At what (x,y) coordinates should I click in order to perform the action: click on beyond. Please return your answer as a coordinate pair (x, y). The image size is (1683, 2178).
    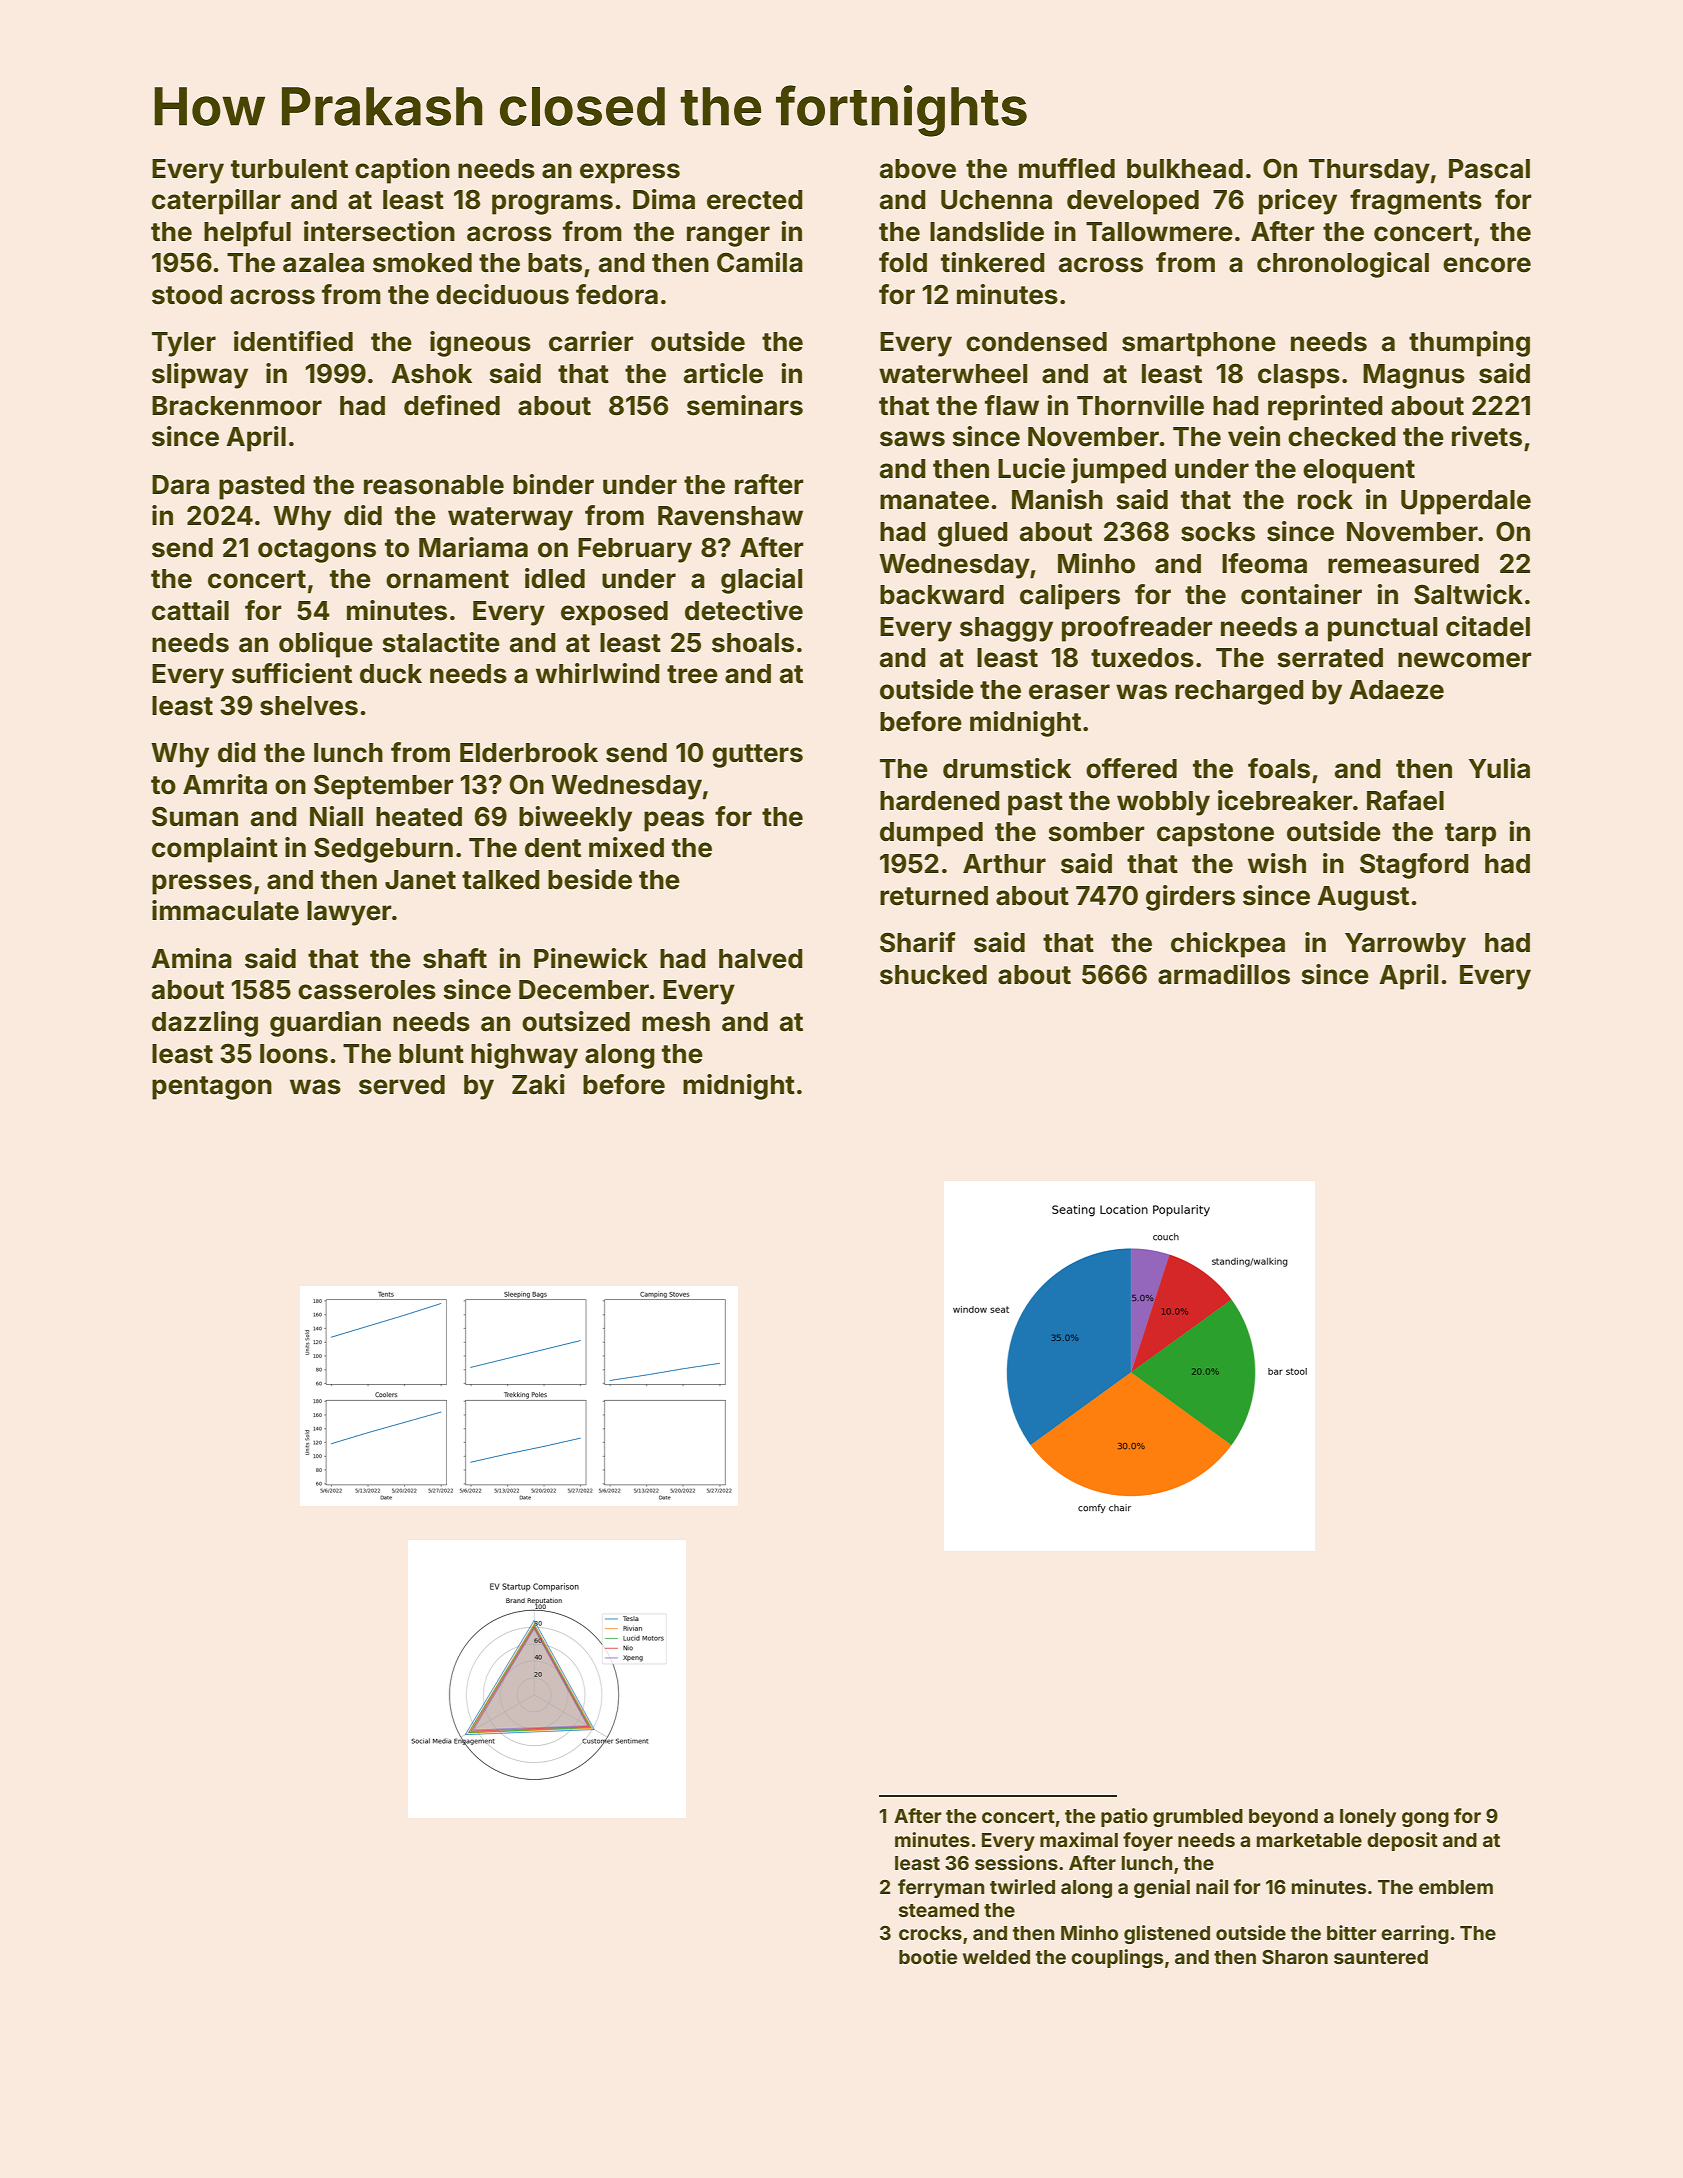
    Looking at the image, I should click on (1283, 1818).
